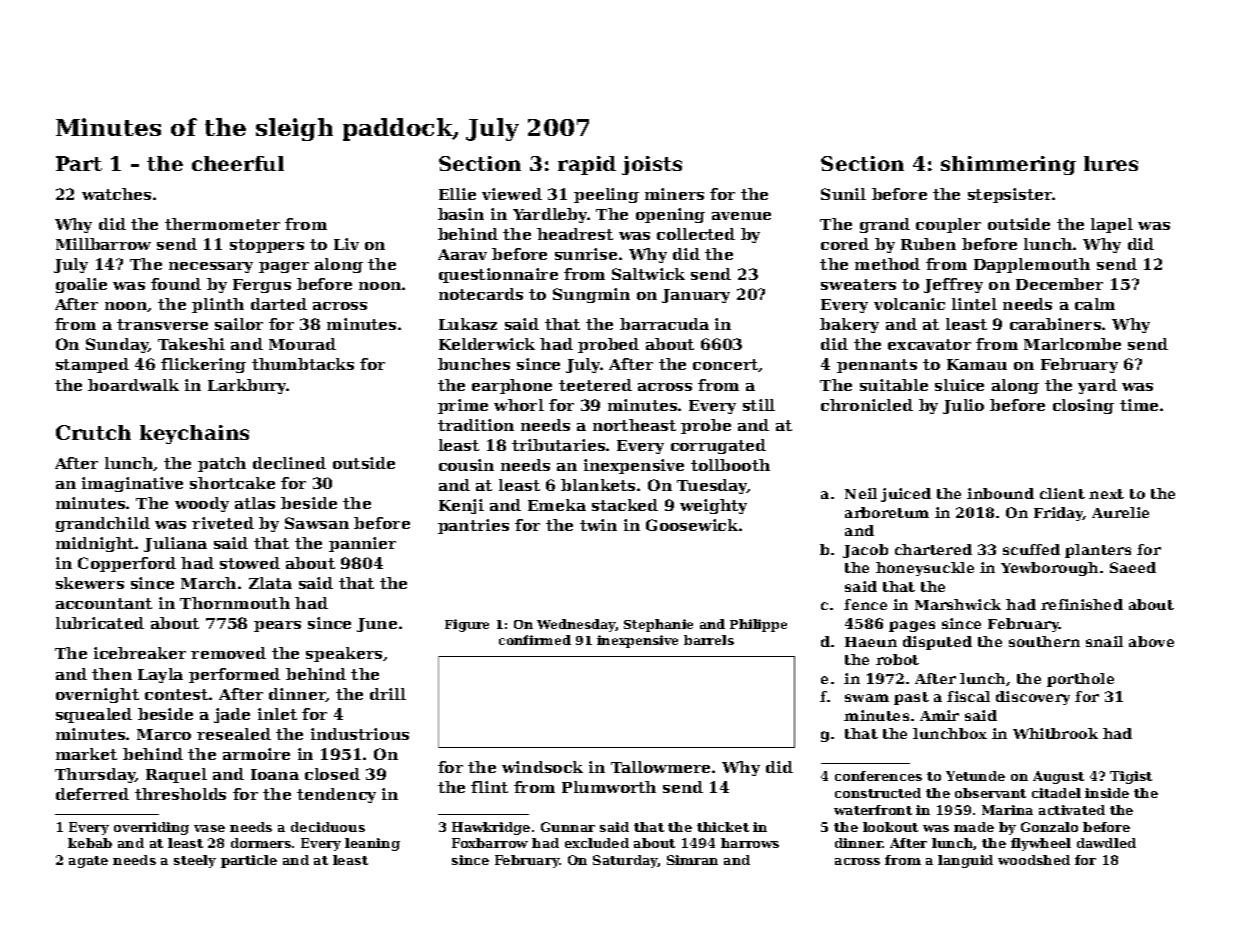  I want to click on sluice, so click(959, 385).
